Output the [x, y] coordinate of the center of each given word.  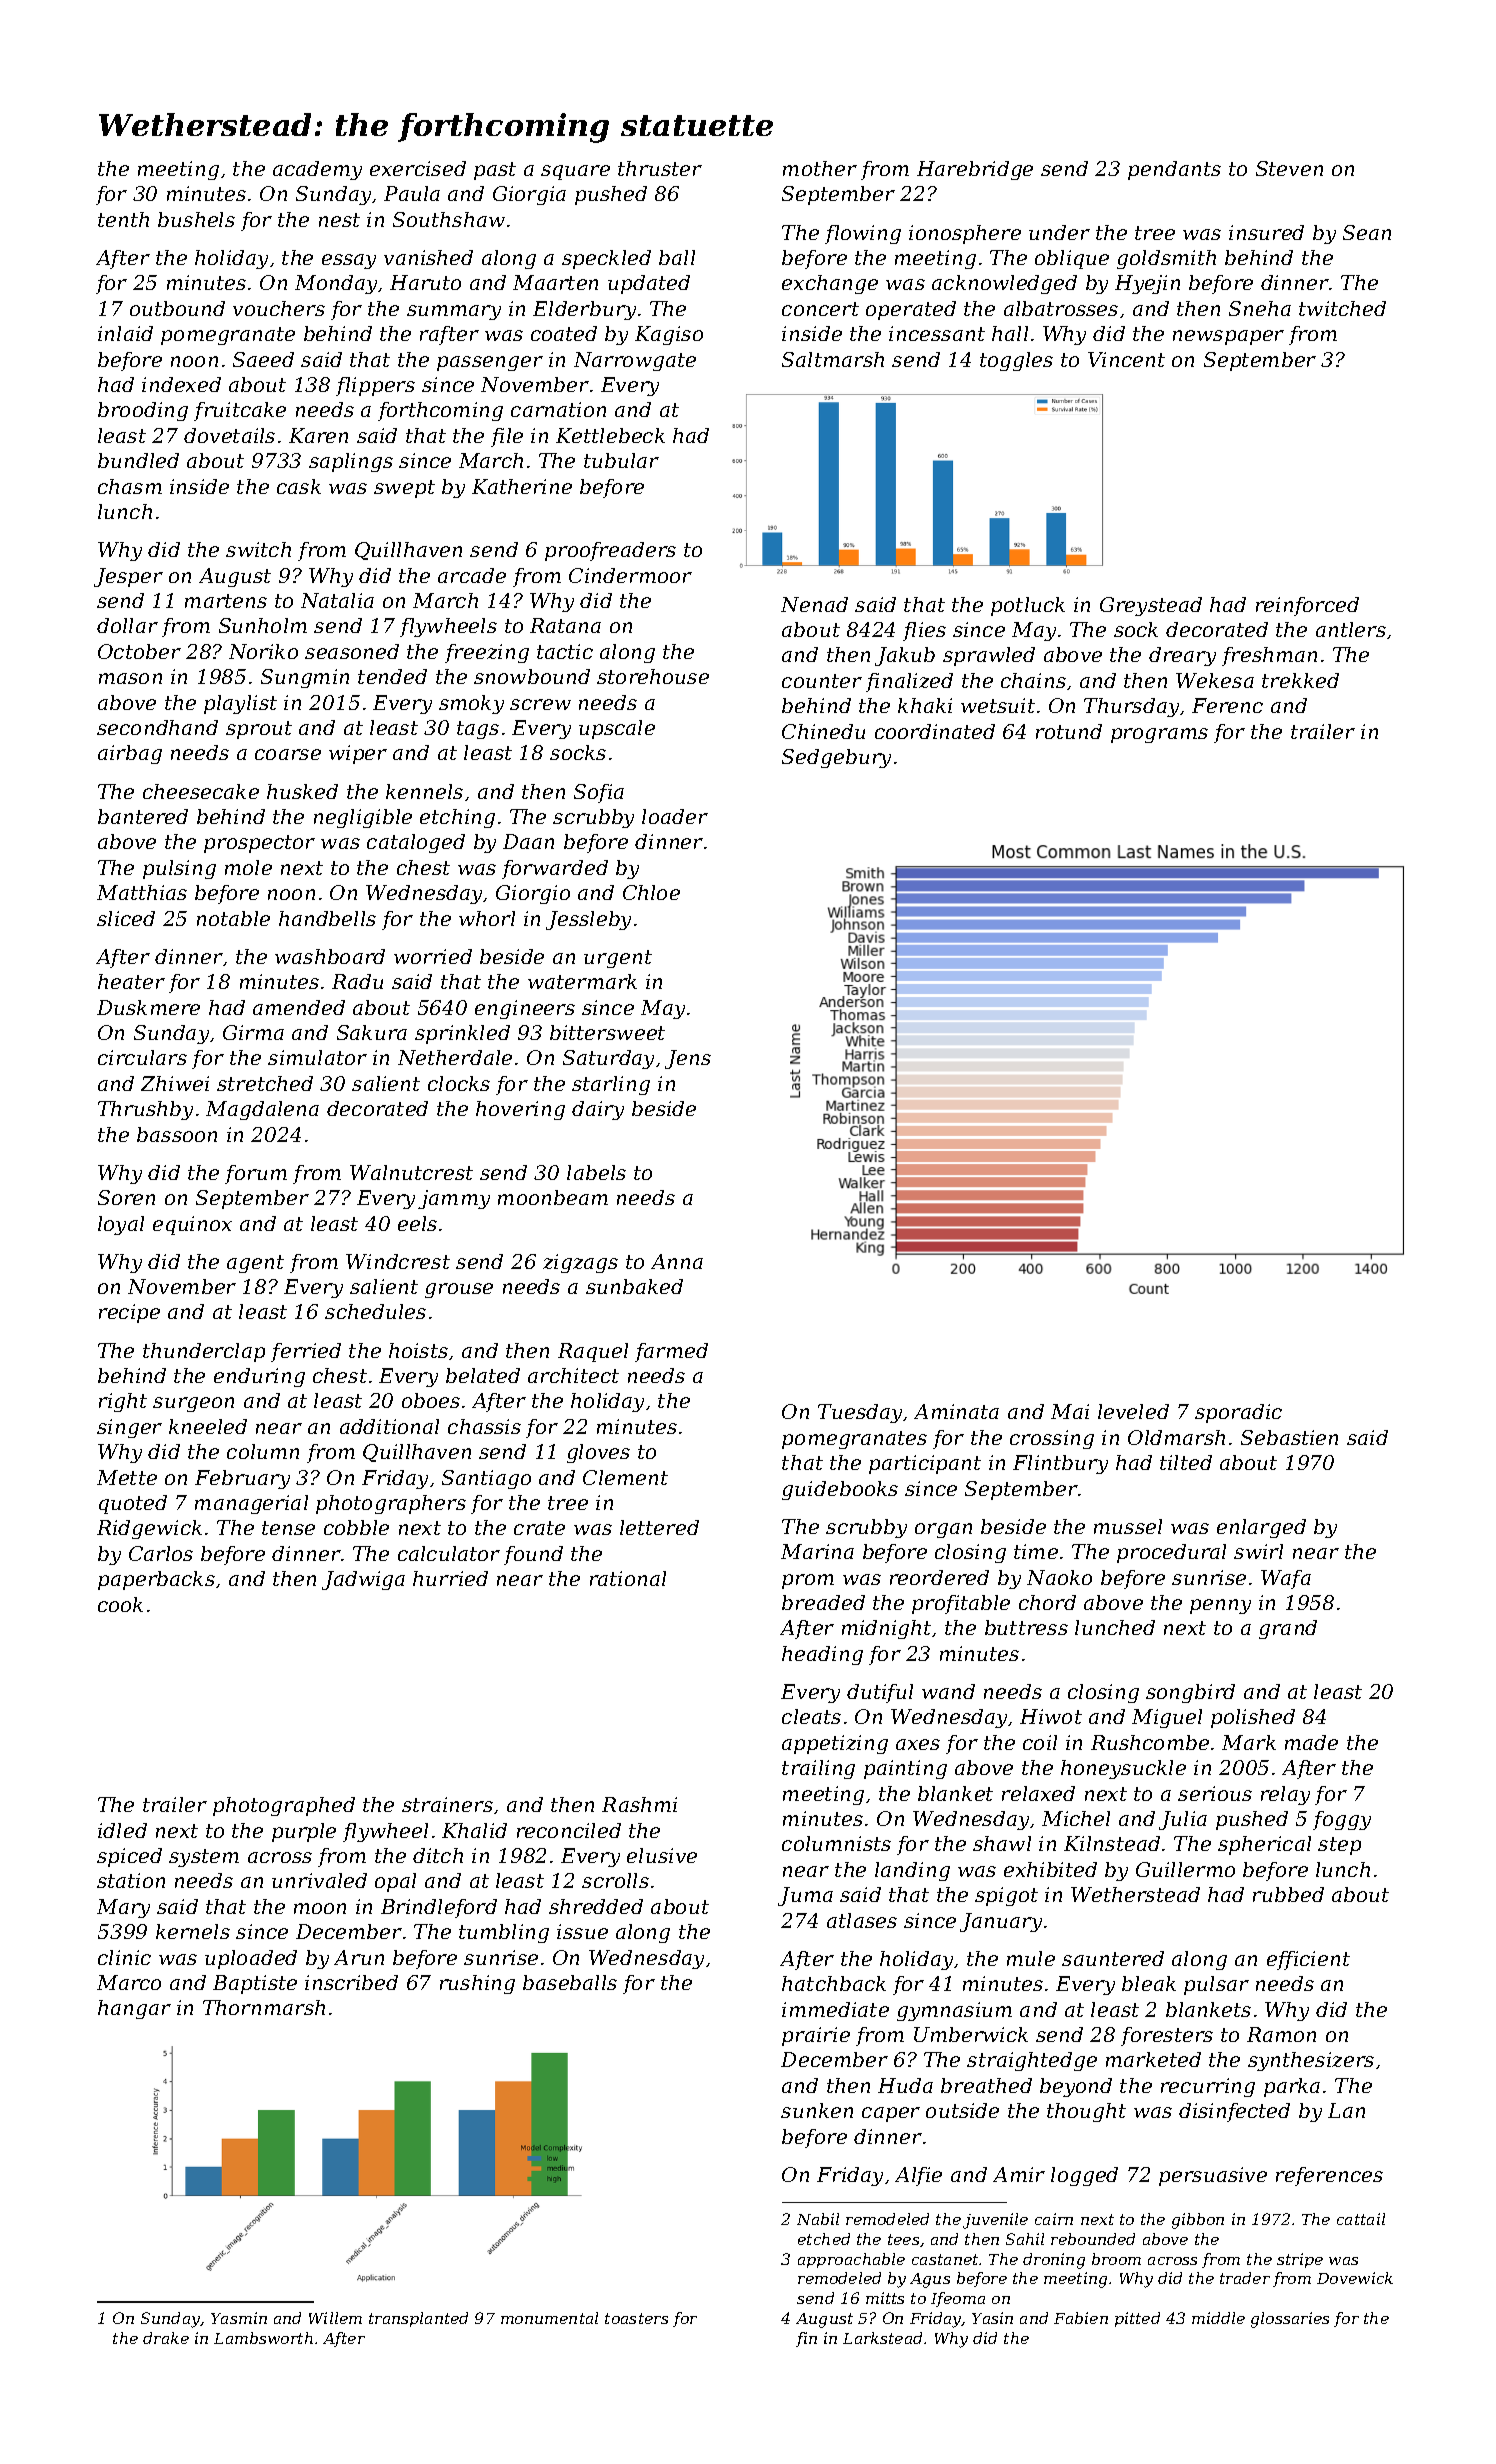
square [575, 172]
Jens [688, 1059]
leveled [1133, 1411]
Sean [1367, 232]
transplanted [418, 2319]
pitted [1137, 2319]
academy [317, 170]
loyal [121, 1225]
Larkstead [882, 2338]
